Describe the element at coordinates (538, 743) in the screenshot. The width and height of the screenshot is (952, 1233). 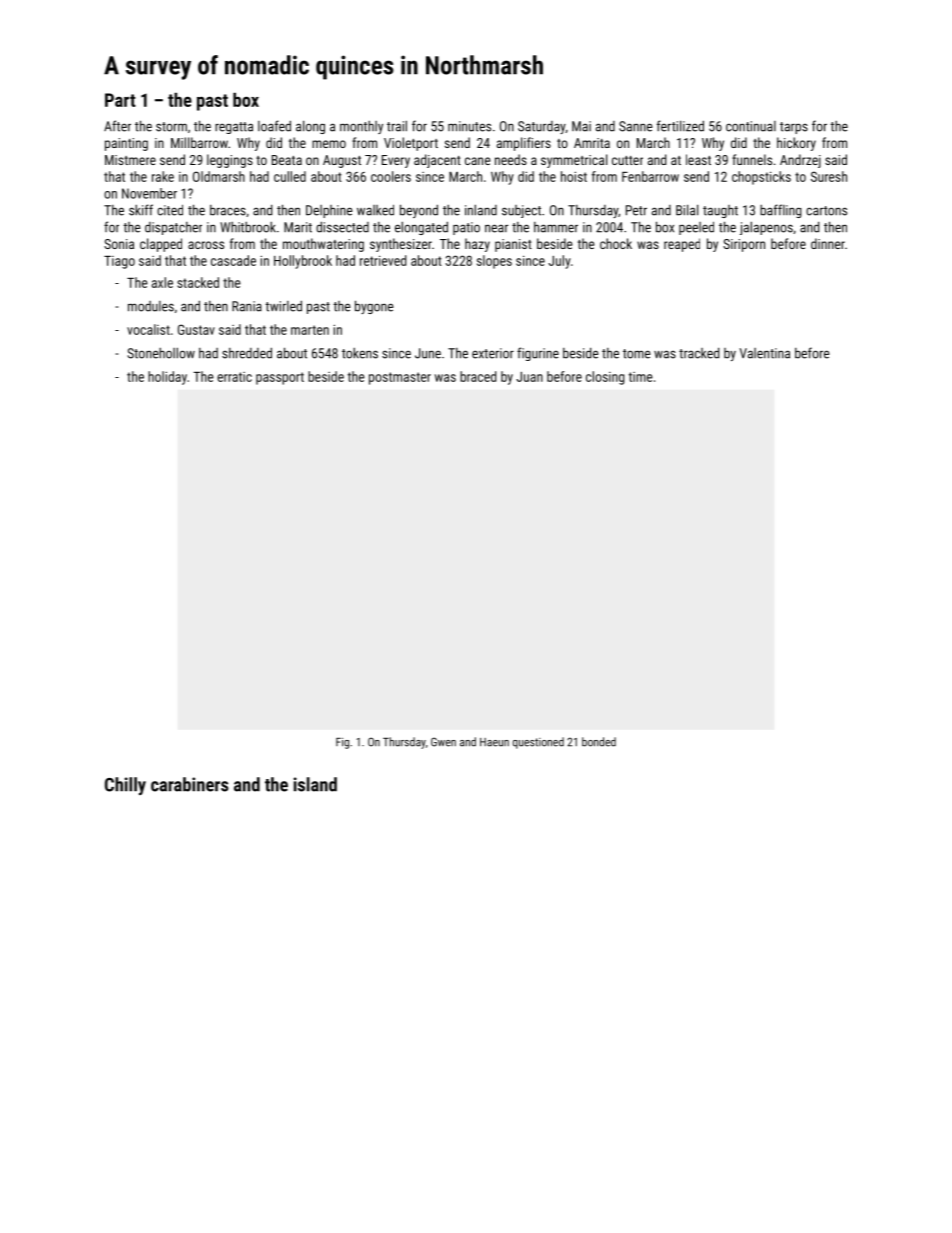
I see `questioned` at that location.
